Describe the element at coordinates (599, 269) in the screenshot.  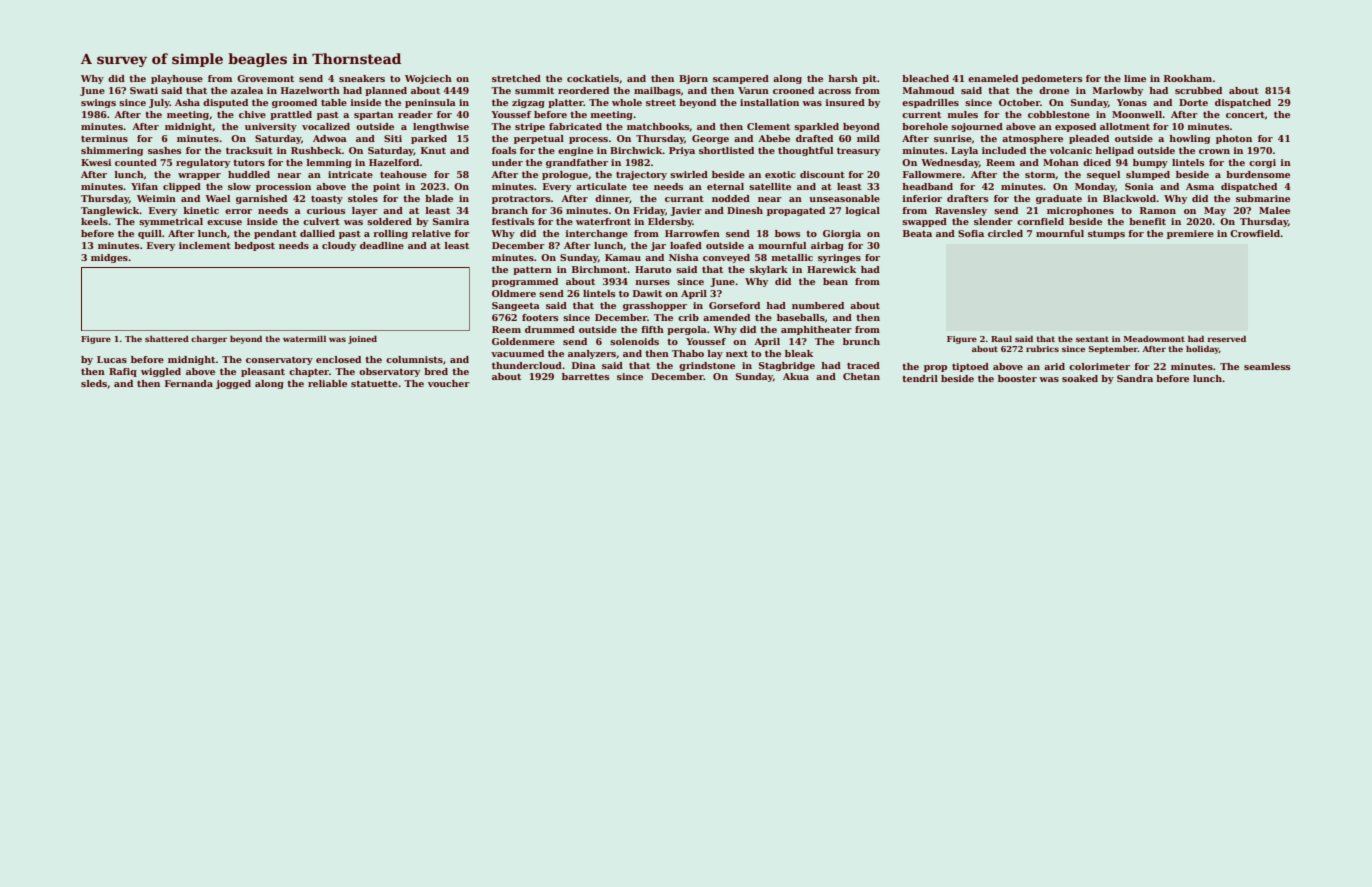
I see `Birchmont` at that location.
